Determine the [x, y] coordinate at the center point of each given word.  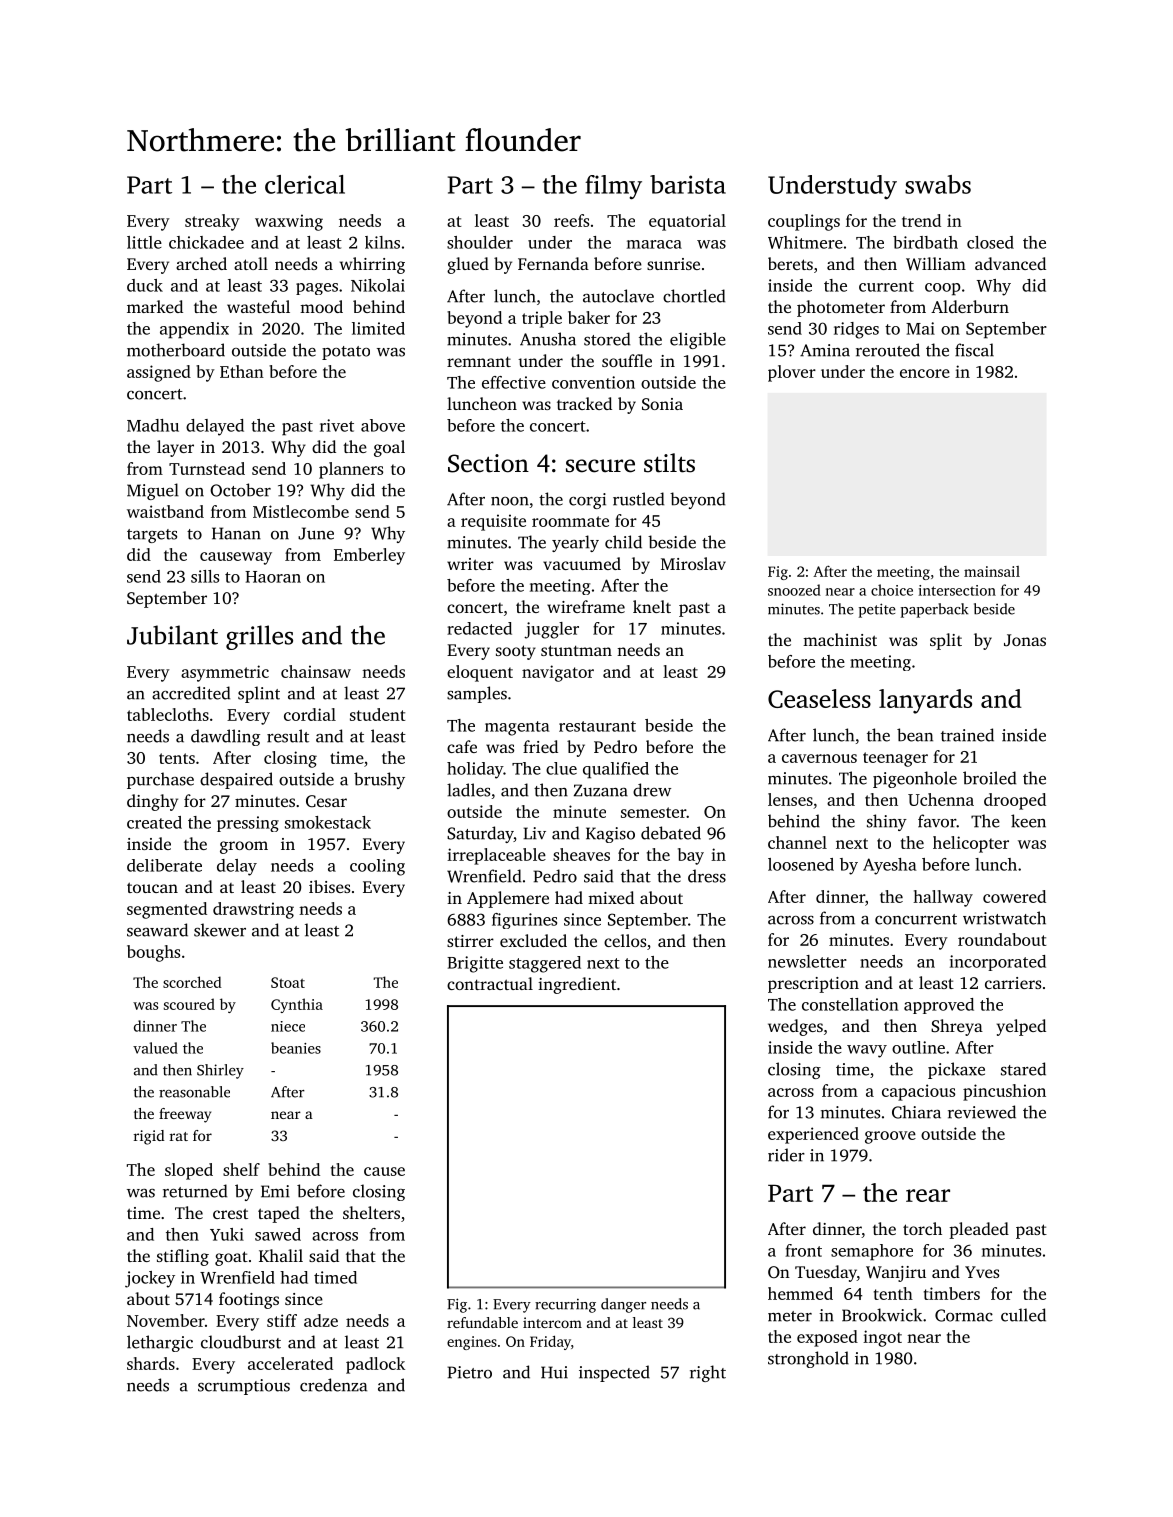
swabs [938, 184]
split [946, 641]
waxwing [289, 222]
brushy [379, 780]
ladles [468, 790]
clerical [305, 184]
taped [279, 1214]
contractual [490, 983]
